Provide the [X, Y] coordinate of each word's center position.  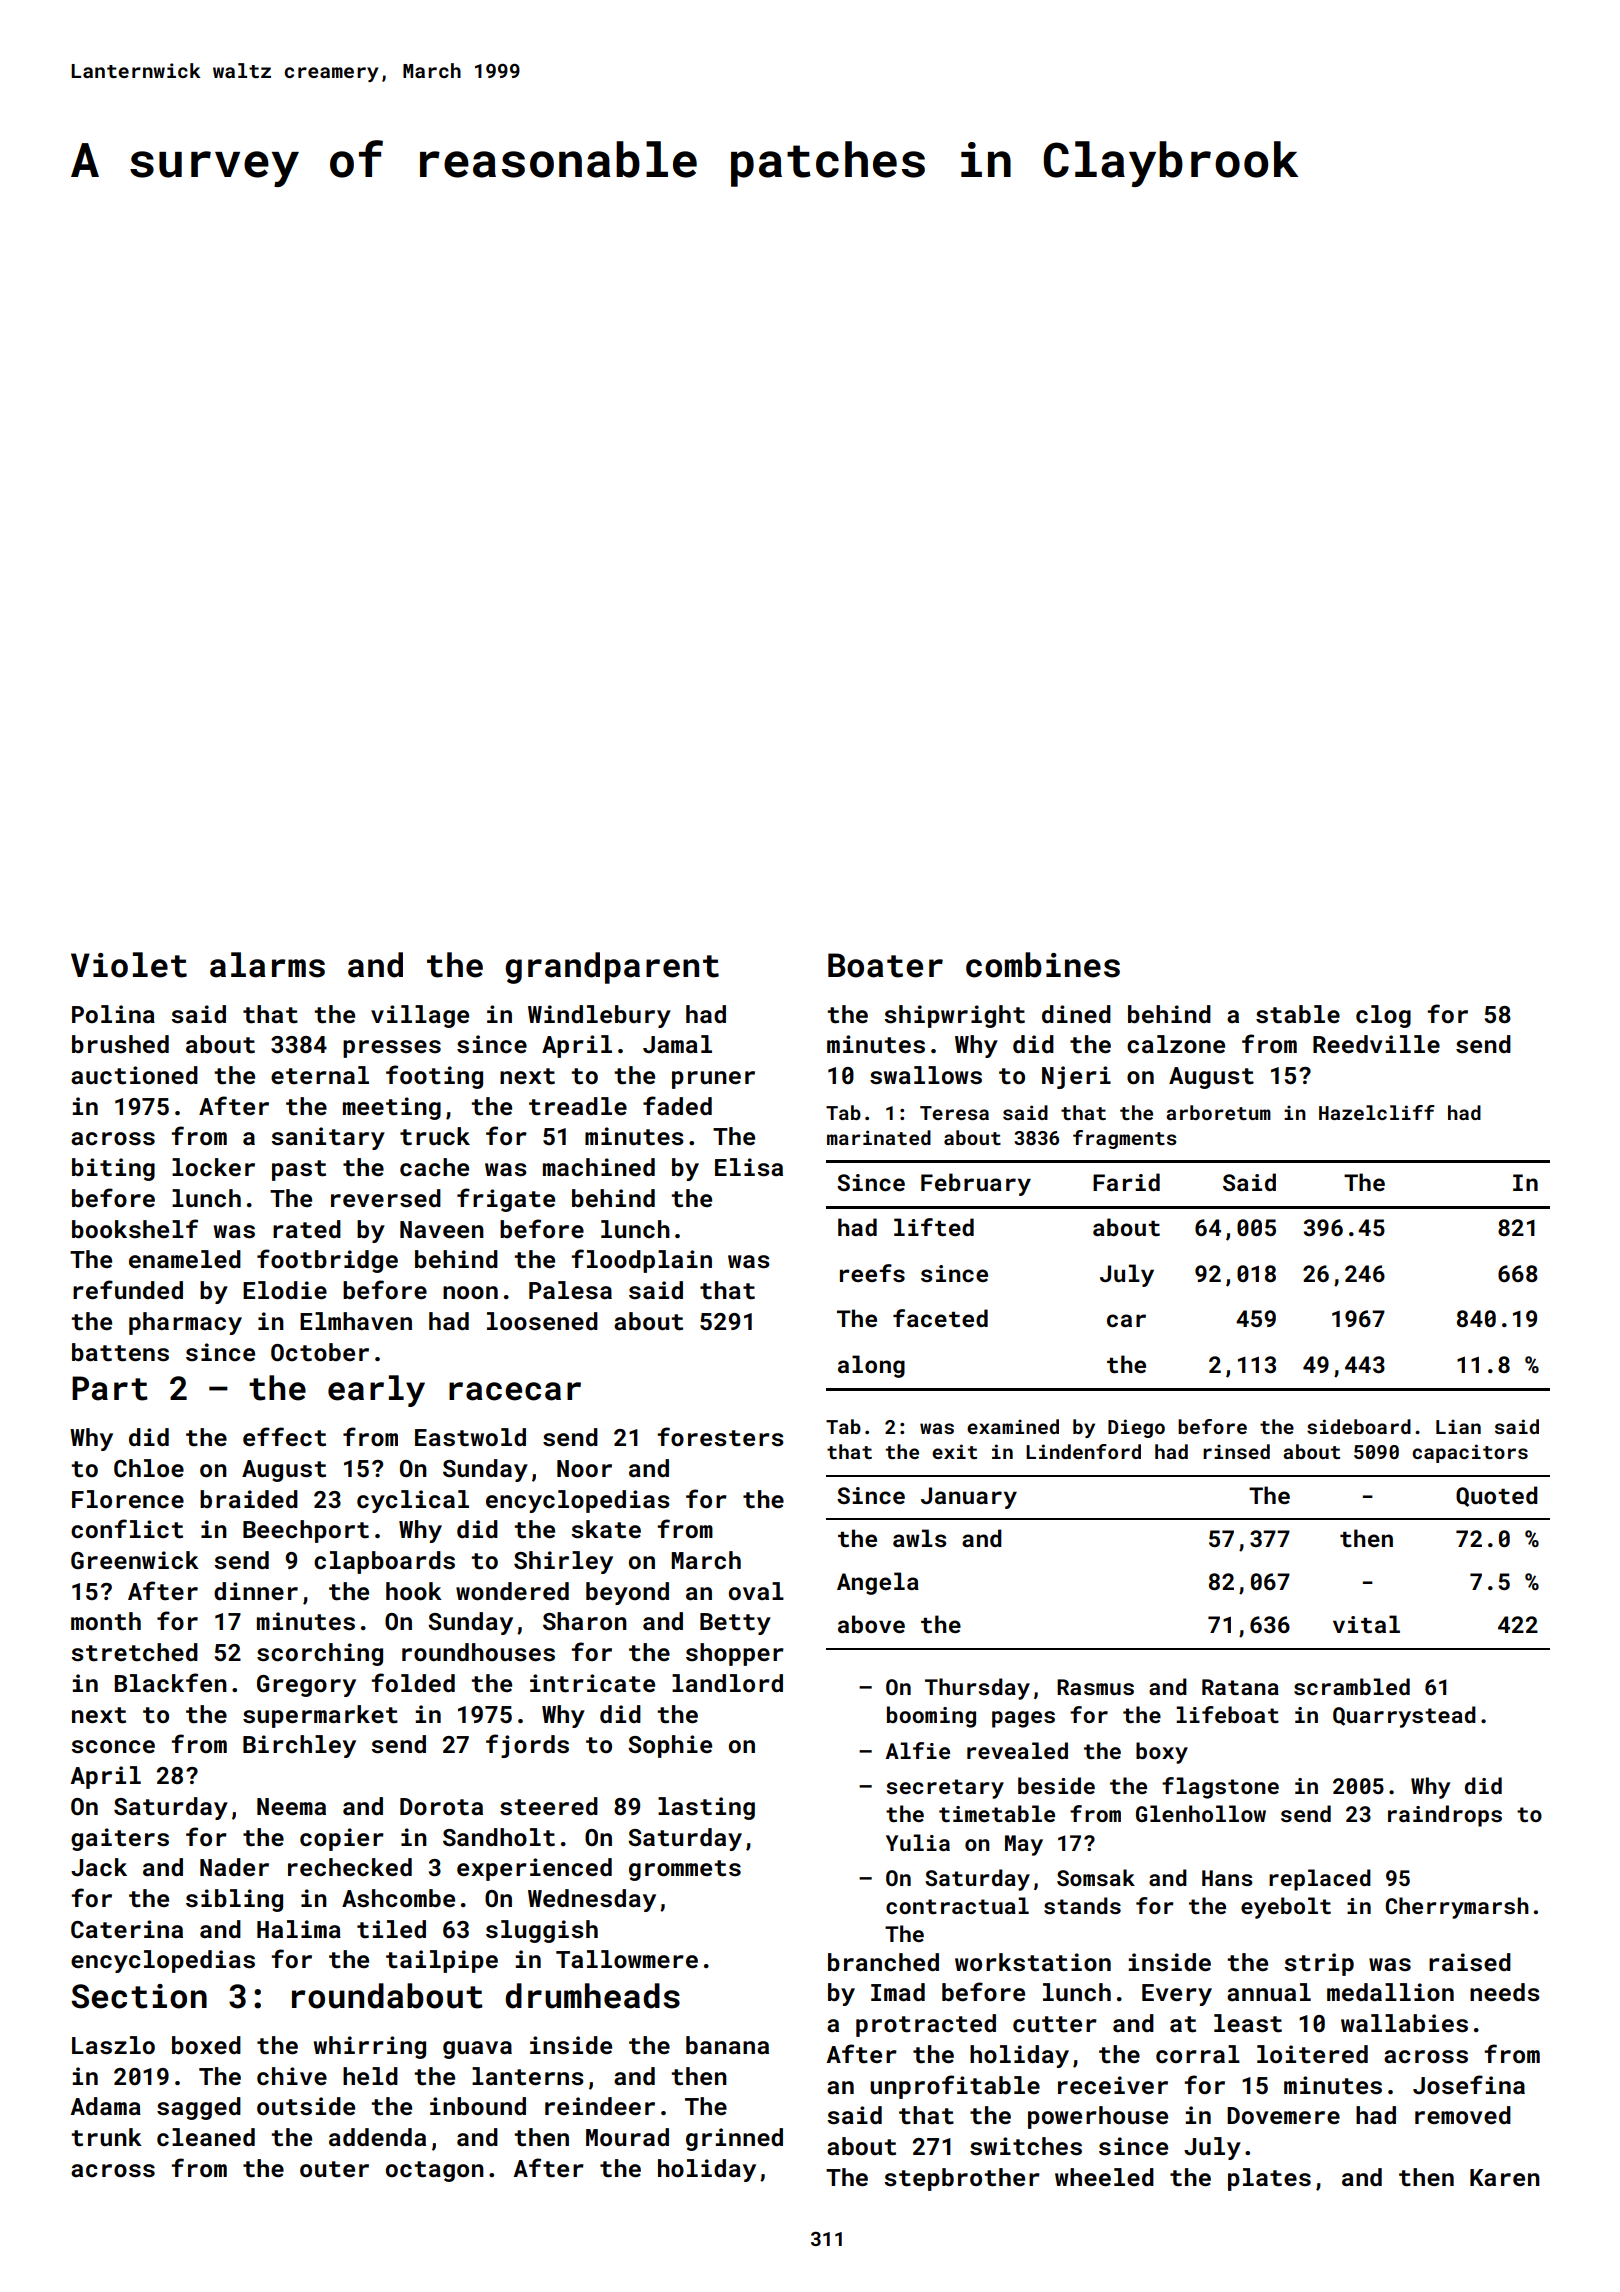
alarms [267, 965]
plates [1269, 2179]
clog [1383, 1016]
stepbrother [962, 2179]
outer [334, 2169]
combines [1043, 965]
